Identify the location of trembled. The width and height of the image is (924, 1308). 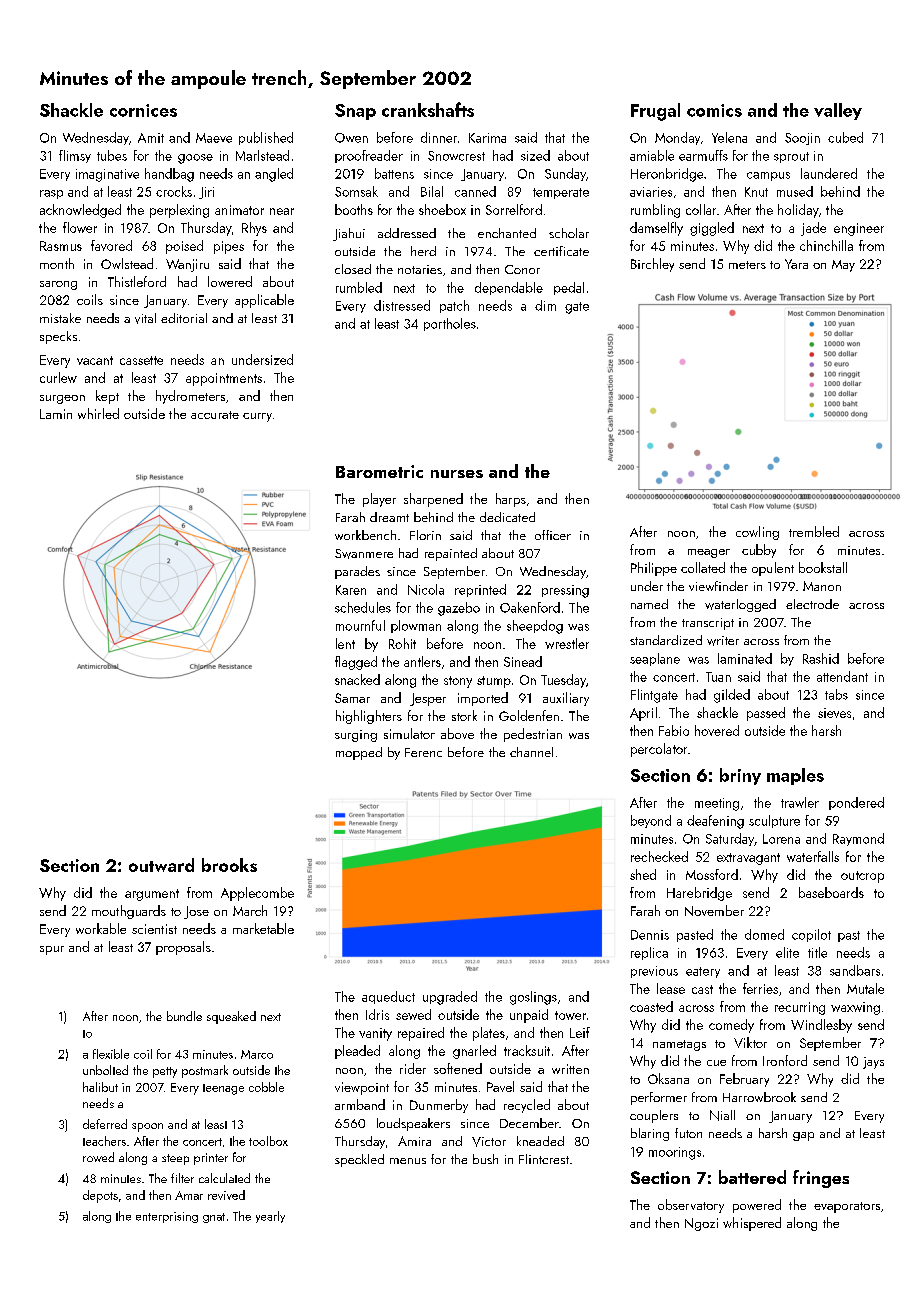
(814, 531).
